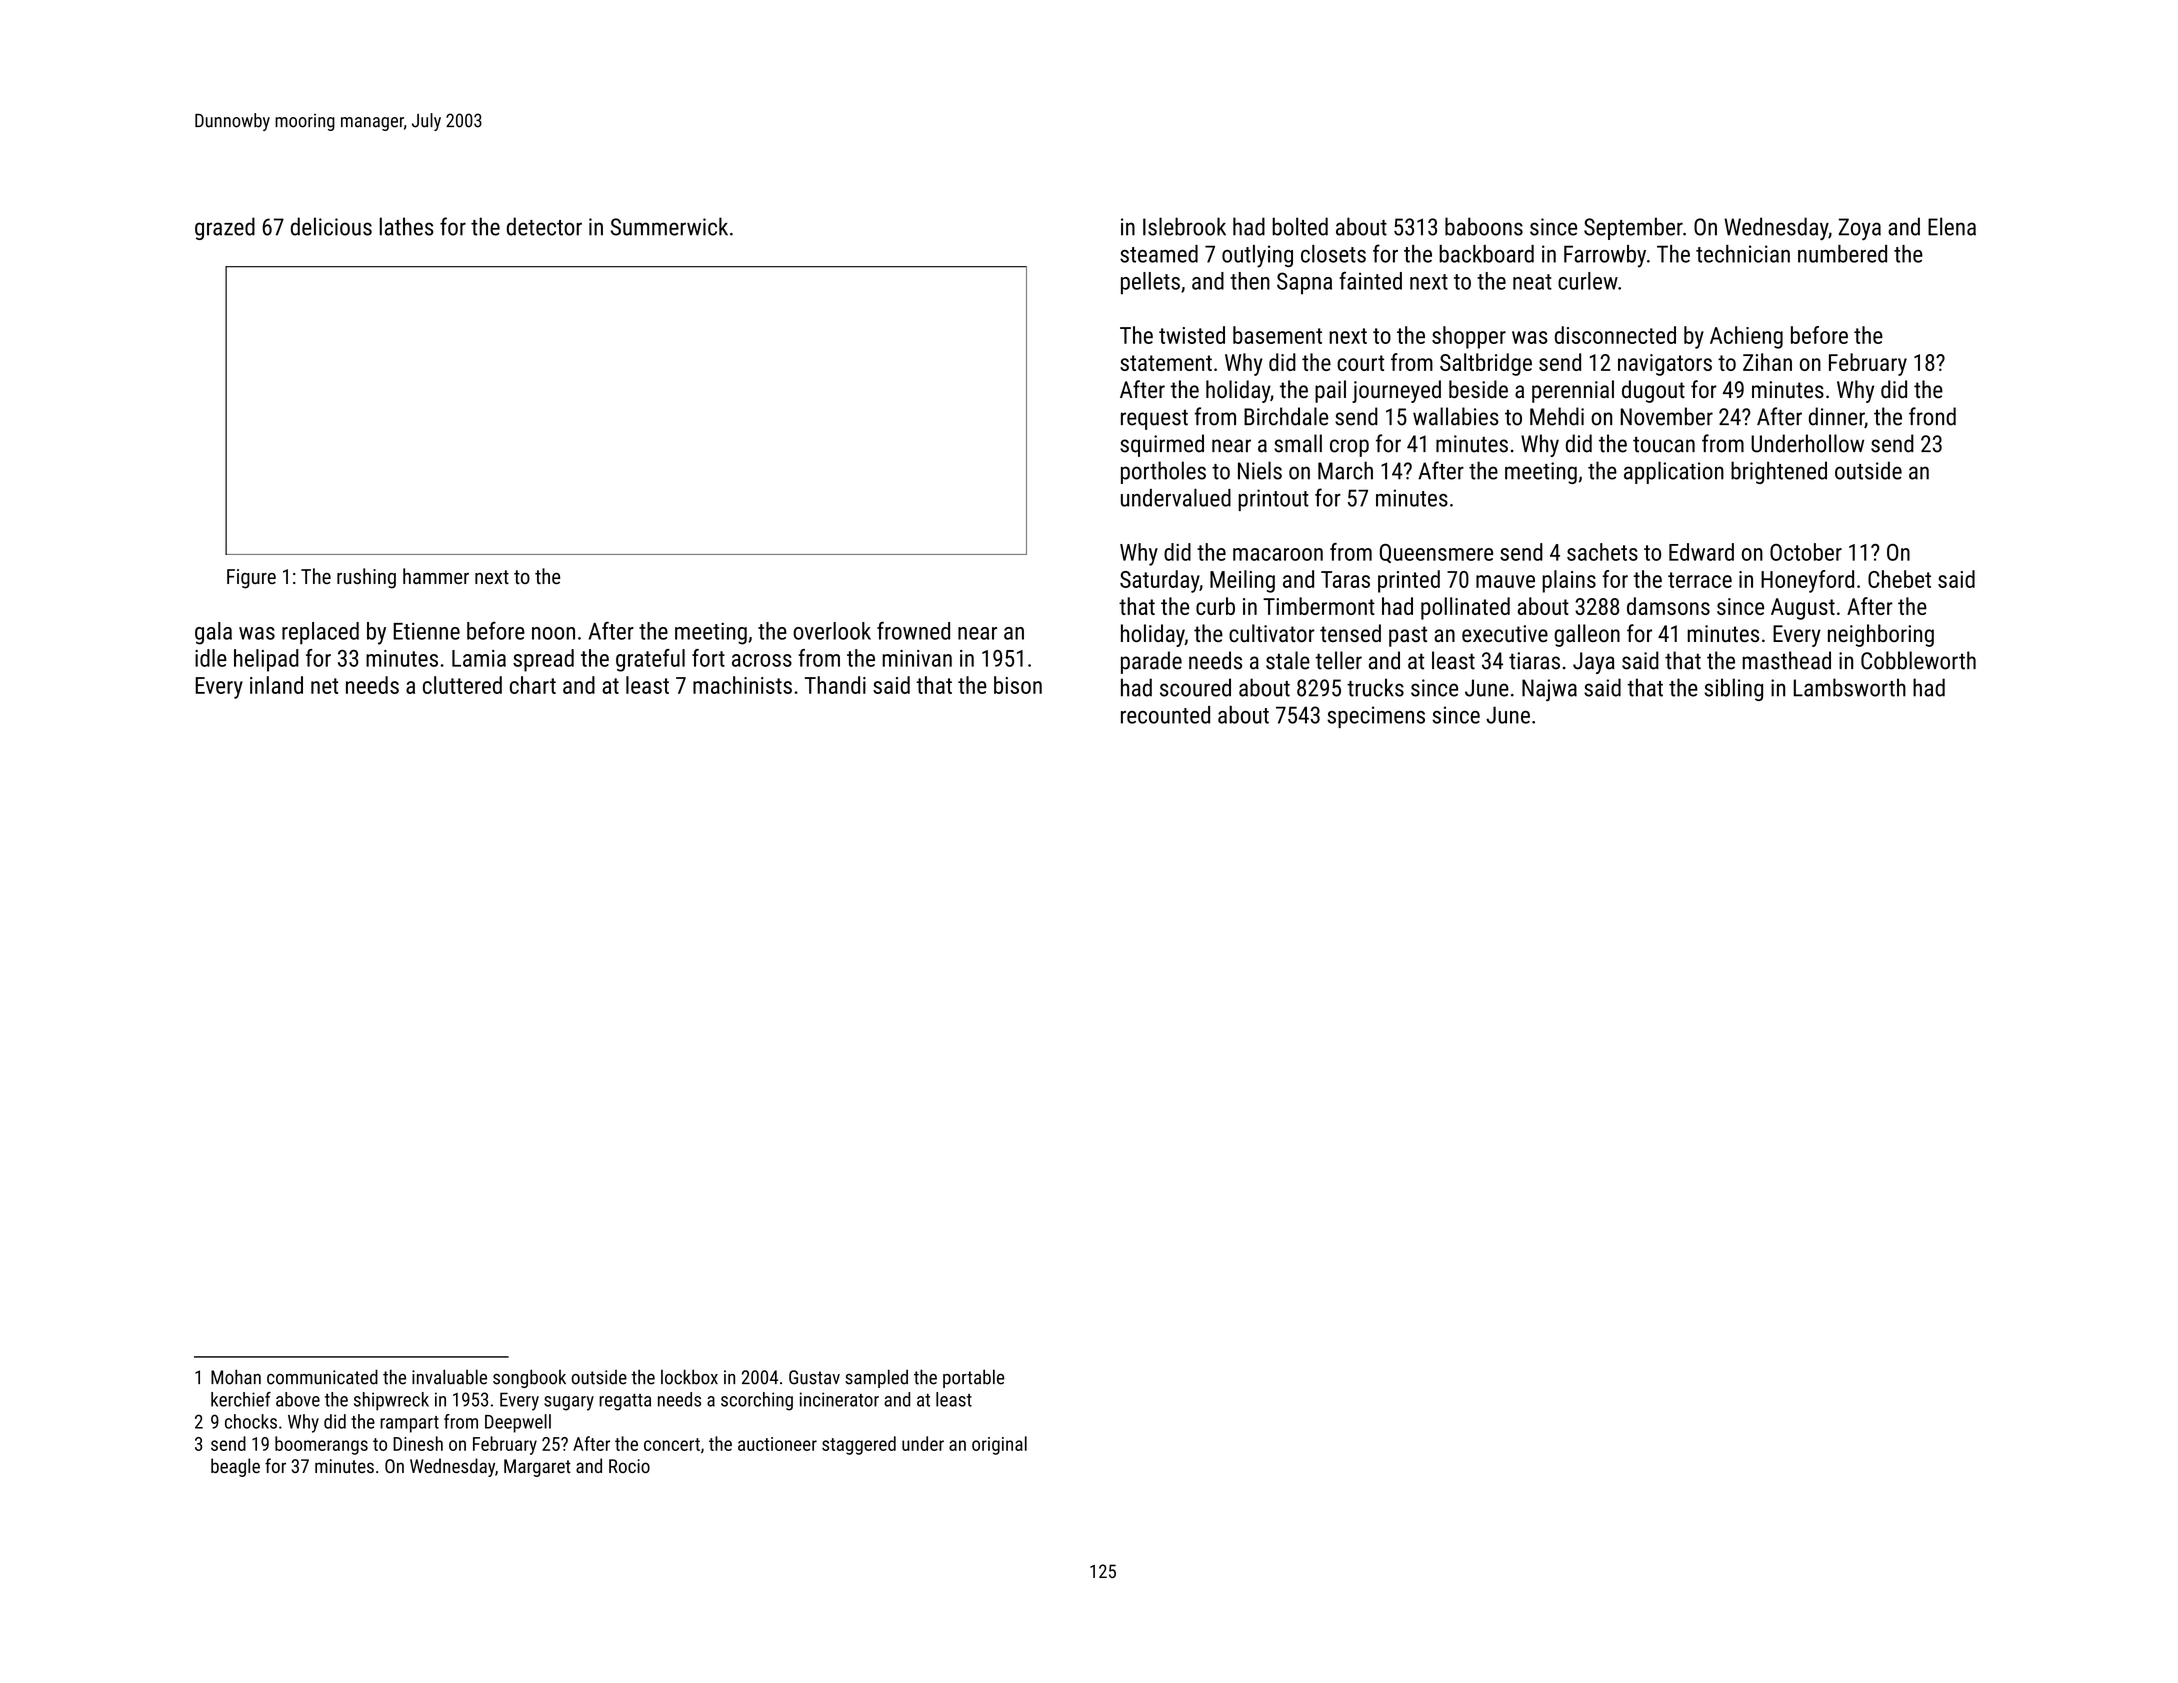 Image resolution: width=2178 pixels, height=1683 pixels. Describe the element at coordinates (366, 578) in the screenshot. I see `rushing` at that location.
